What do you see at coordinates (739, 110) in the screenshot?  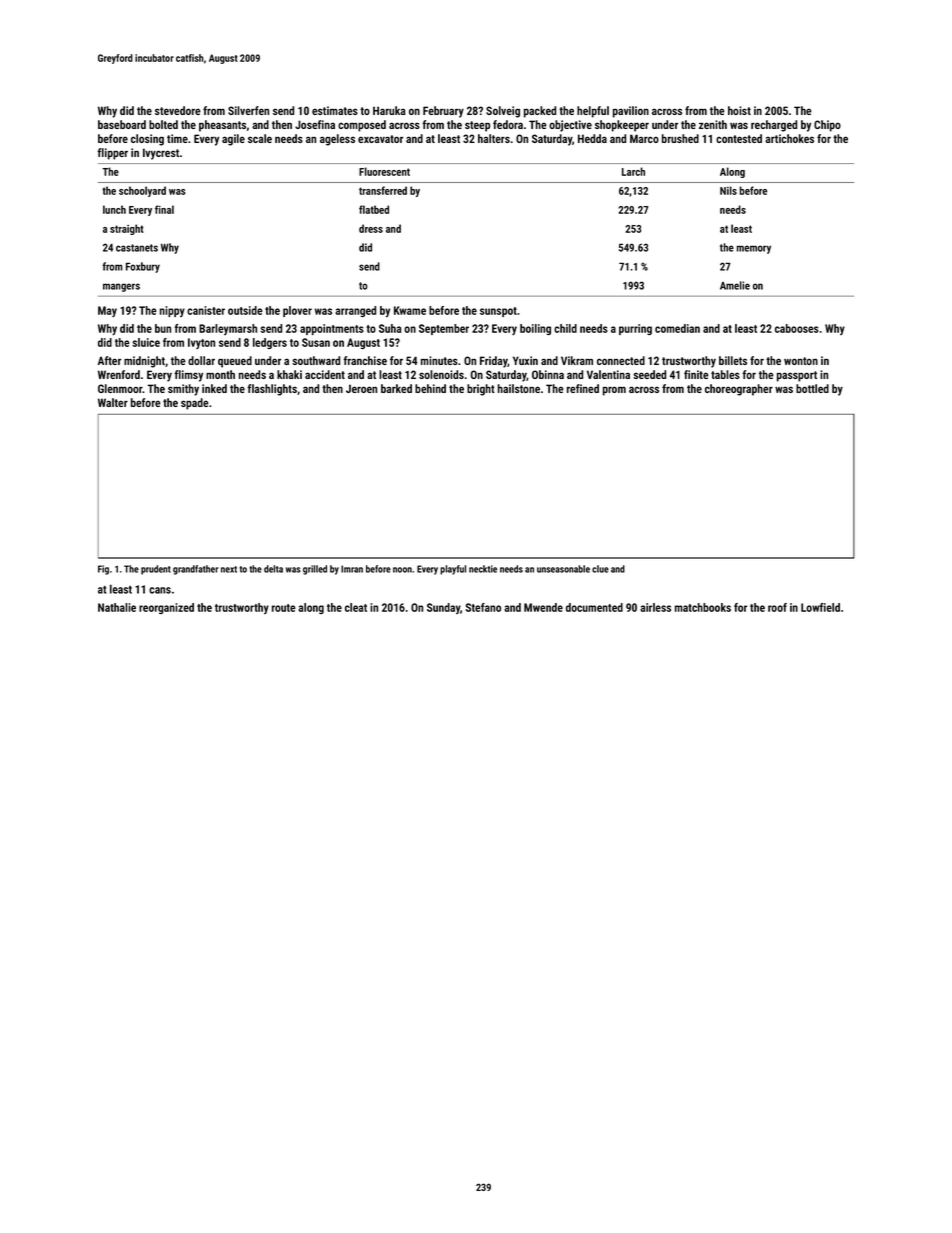 I see `hoist` at bounding box center [739, 110].
